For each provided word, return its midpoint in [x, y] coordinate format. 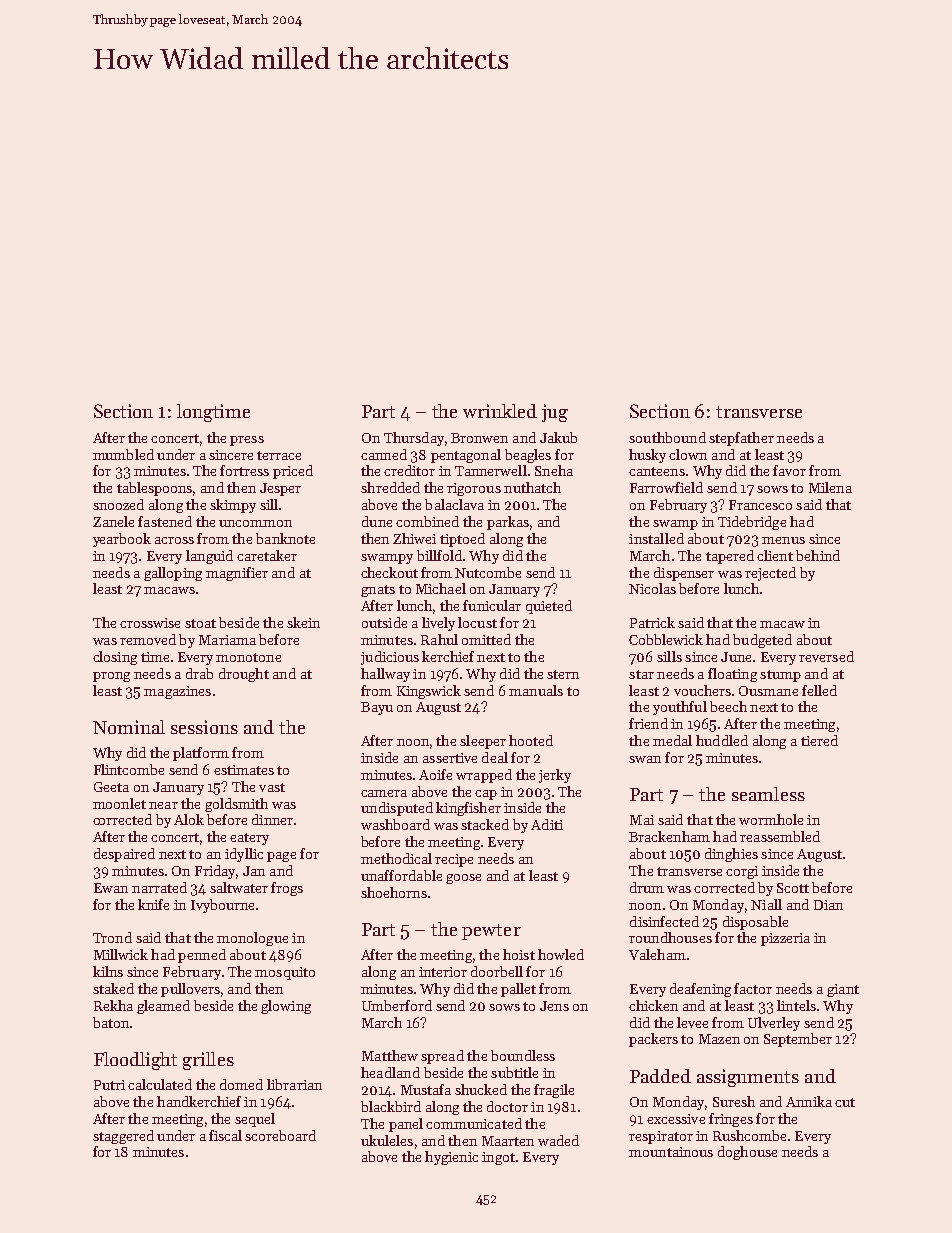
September [798, 1040]
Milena [830, 487]
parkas [508, 523]
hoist [519, 954]
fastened [165, 521]
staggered [123, 1137]
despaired [124, 855]
